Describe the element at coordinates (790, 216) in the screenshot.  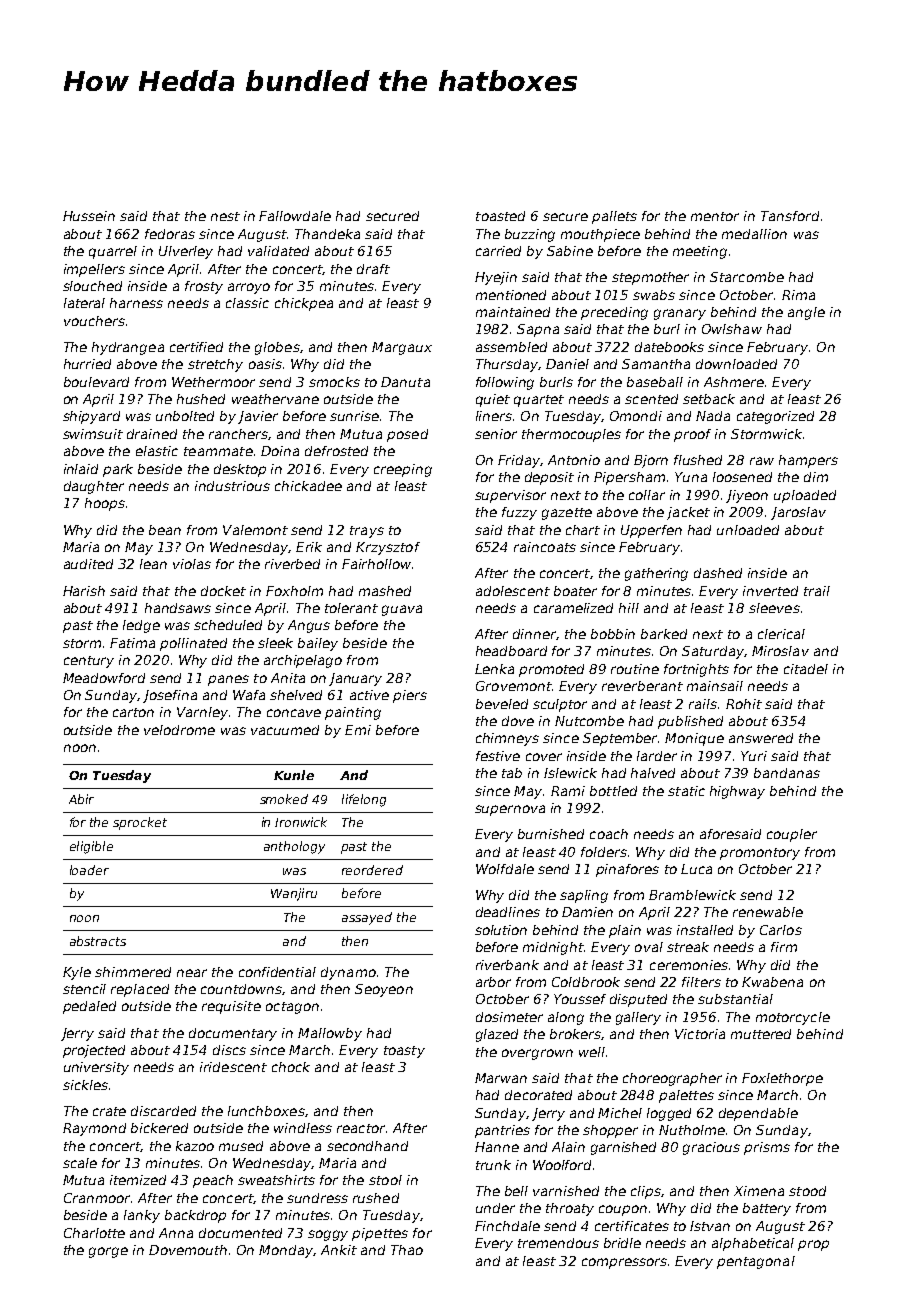
I see `Tansford` at that location.
